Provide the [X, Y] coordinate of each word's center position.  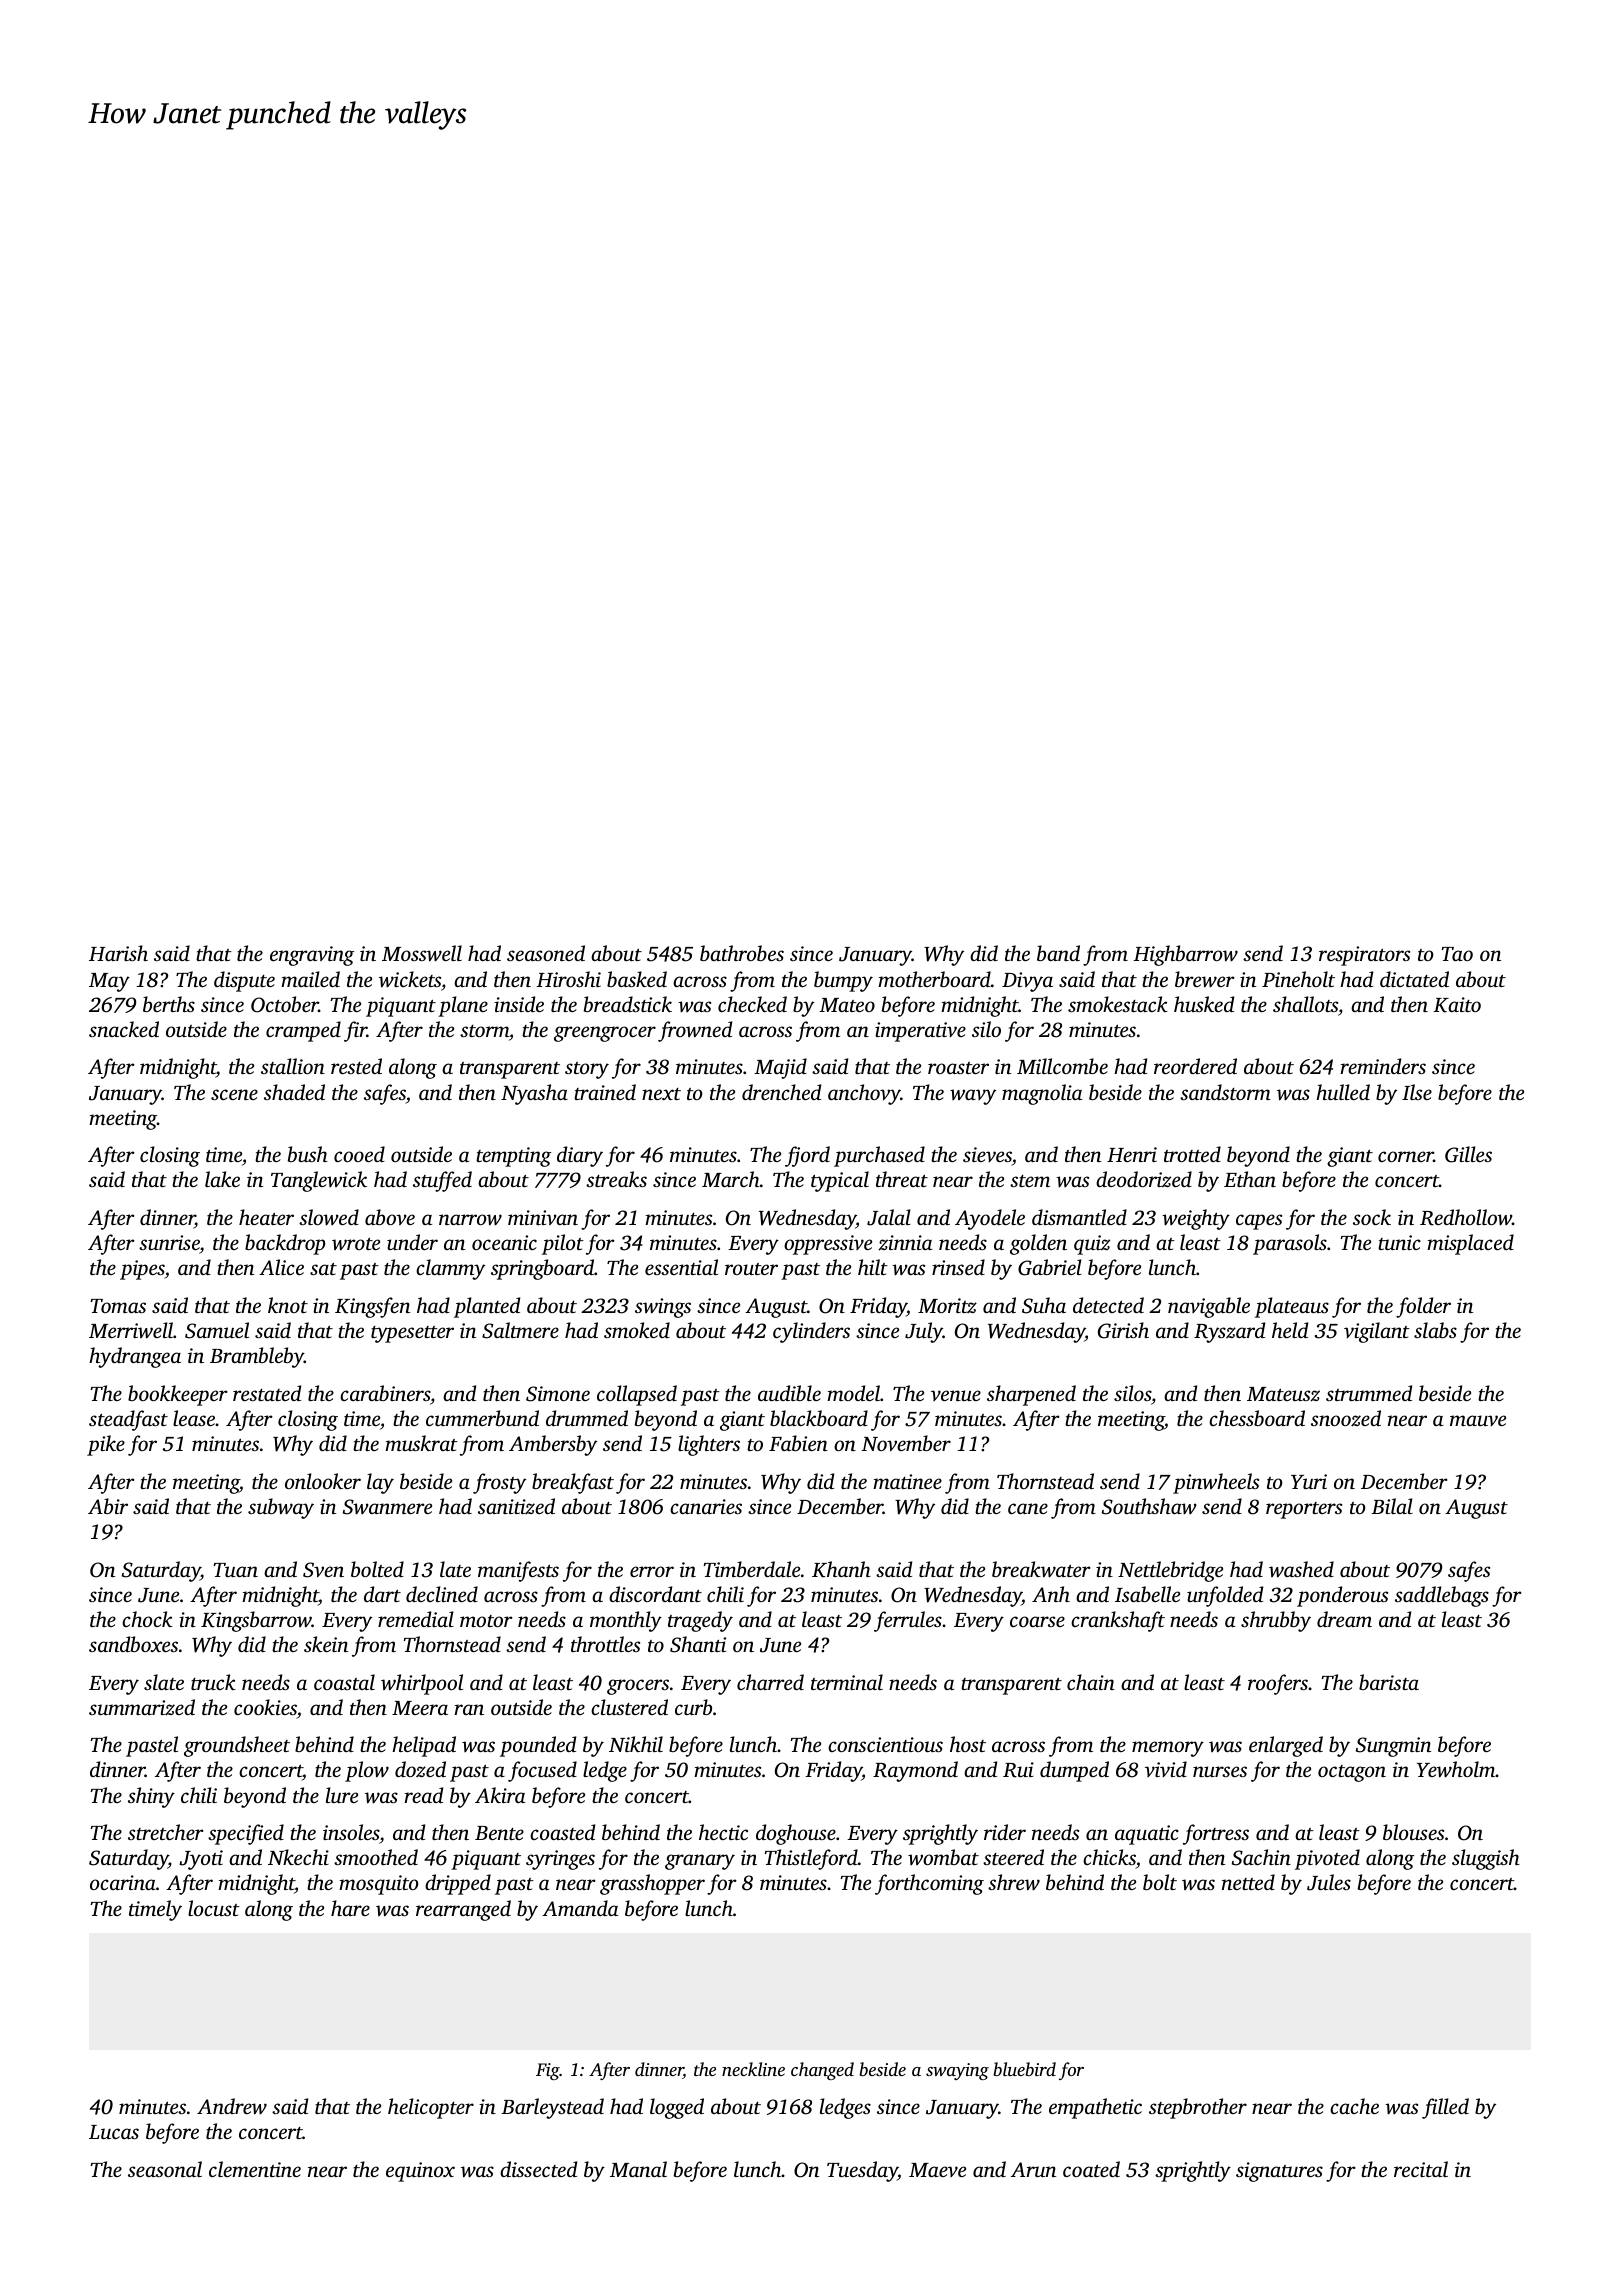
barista [1389, 1682]
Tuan [235, 1570]
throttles [605, 1644]
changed [822, 2071]
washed [1301, 1569]
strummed [1369, 1393]
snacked [124, 1029]
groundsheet [237, 1746]
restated [267, 1393]
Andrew [232, 2106]
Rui [1018, 1770]
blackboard [819, 1418]
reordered [1195, 1066]
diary [580, 1156]
